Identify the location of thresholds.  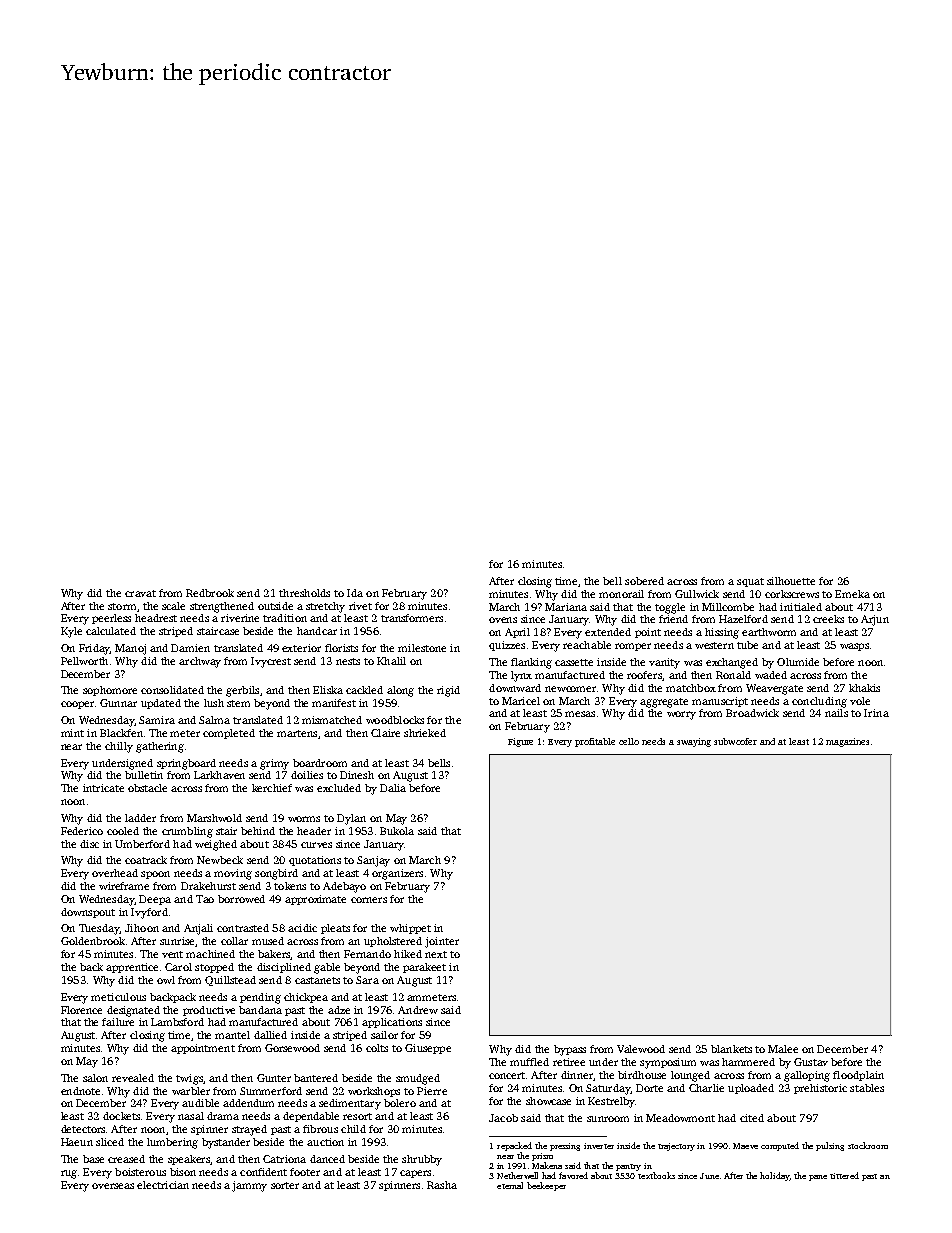
(304, 593).
